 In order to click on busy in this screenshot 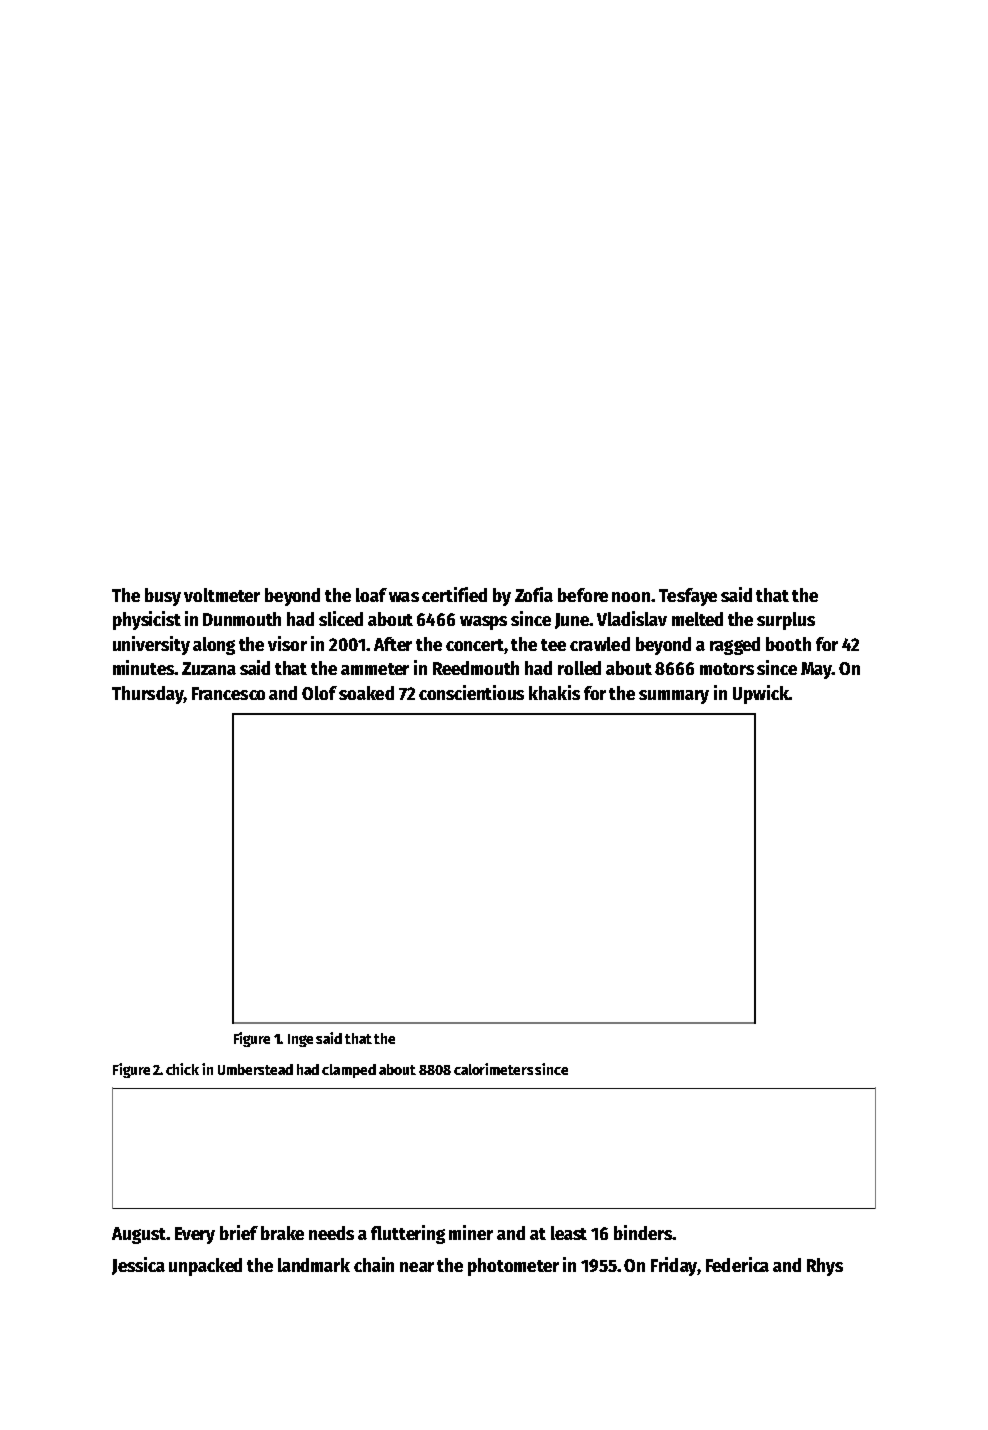, I will do `click(163, 597)`.
